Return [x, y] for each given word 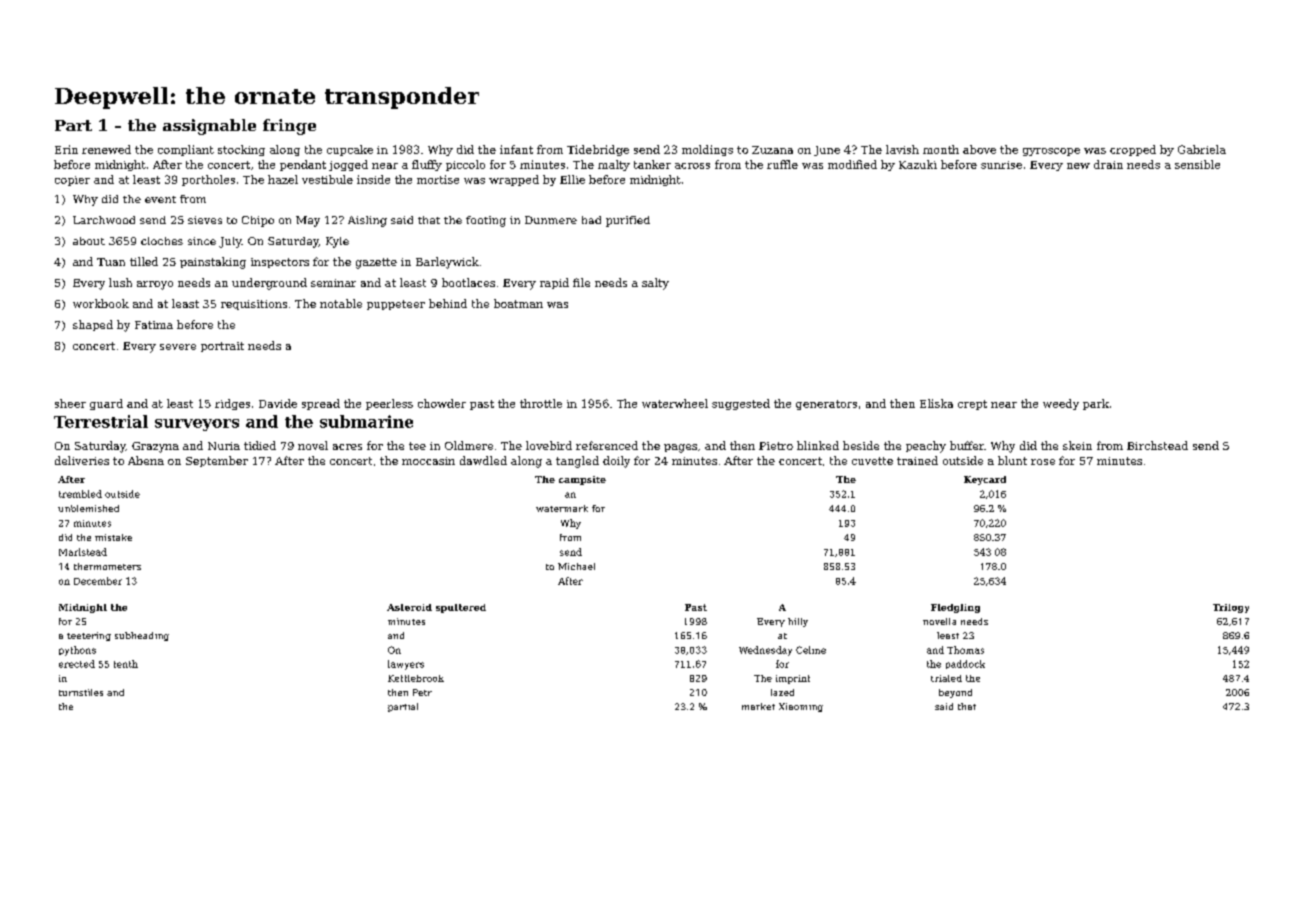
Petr [422, 692]
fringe [289, 127]
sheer [70, 403]
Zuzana [772, 150]
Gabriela [1202, 149]
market [758, 706]
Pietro [776, 446]
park [1096, 404]
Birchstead [1157, 445]
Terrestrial [101, 421]
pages [680, 448]
